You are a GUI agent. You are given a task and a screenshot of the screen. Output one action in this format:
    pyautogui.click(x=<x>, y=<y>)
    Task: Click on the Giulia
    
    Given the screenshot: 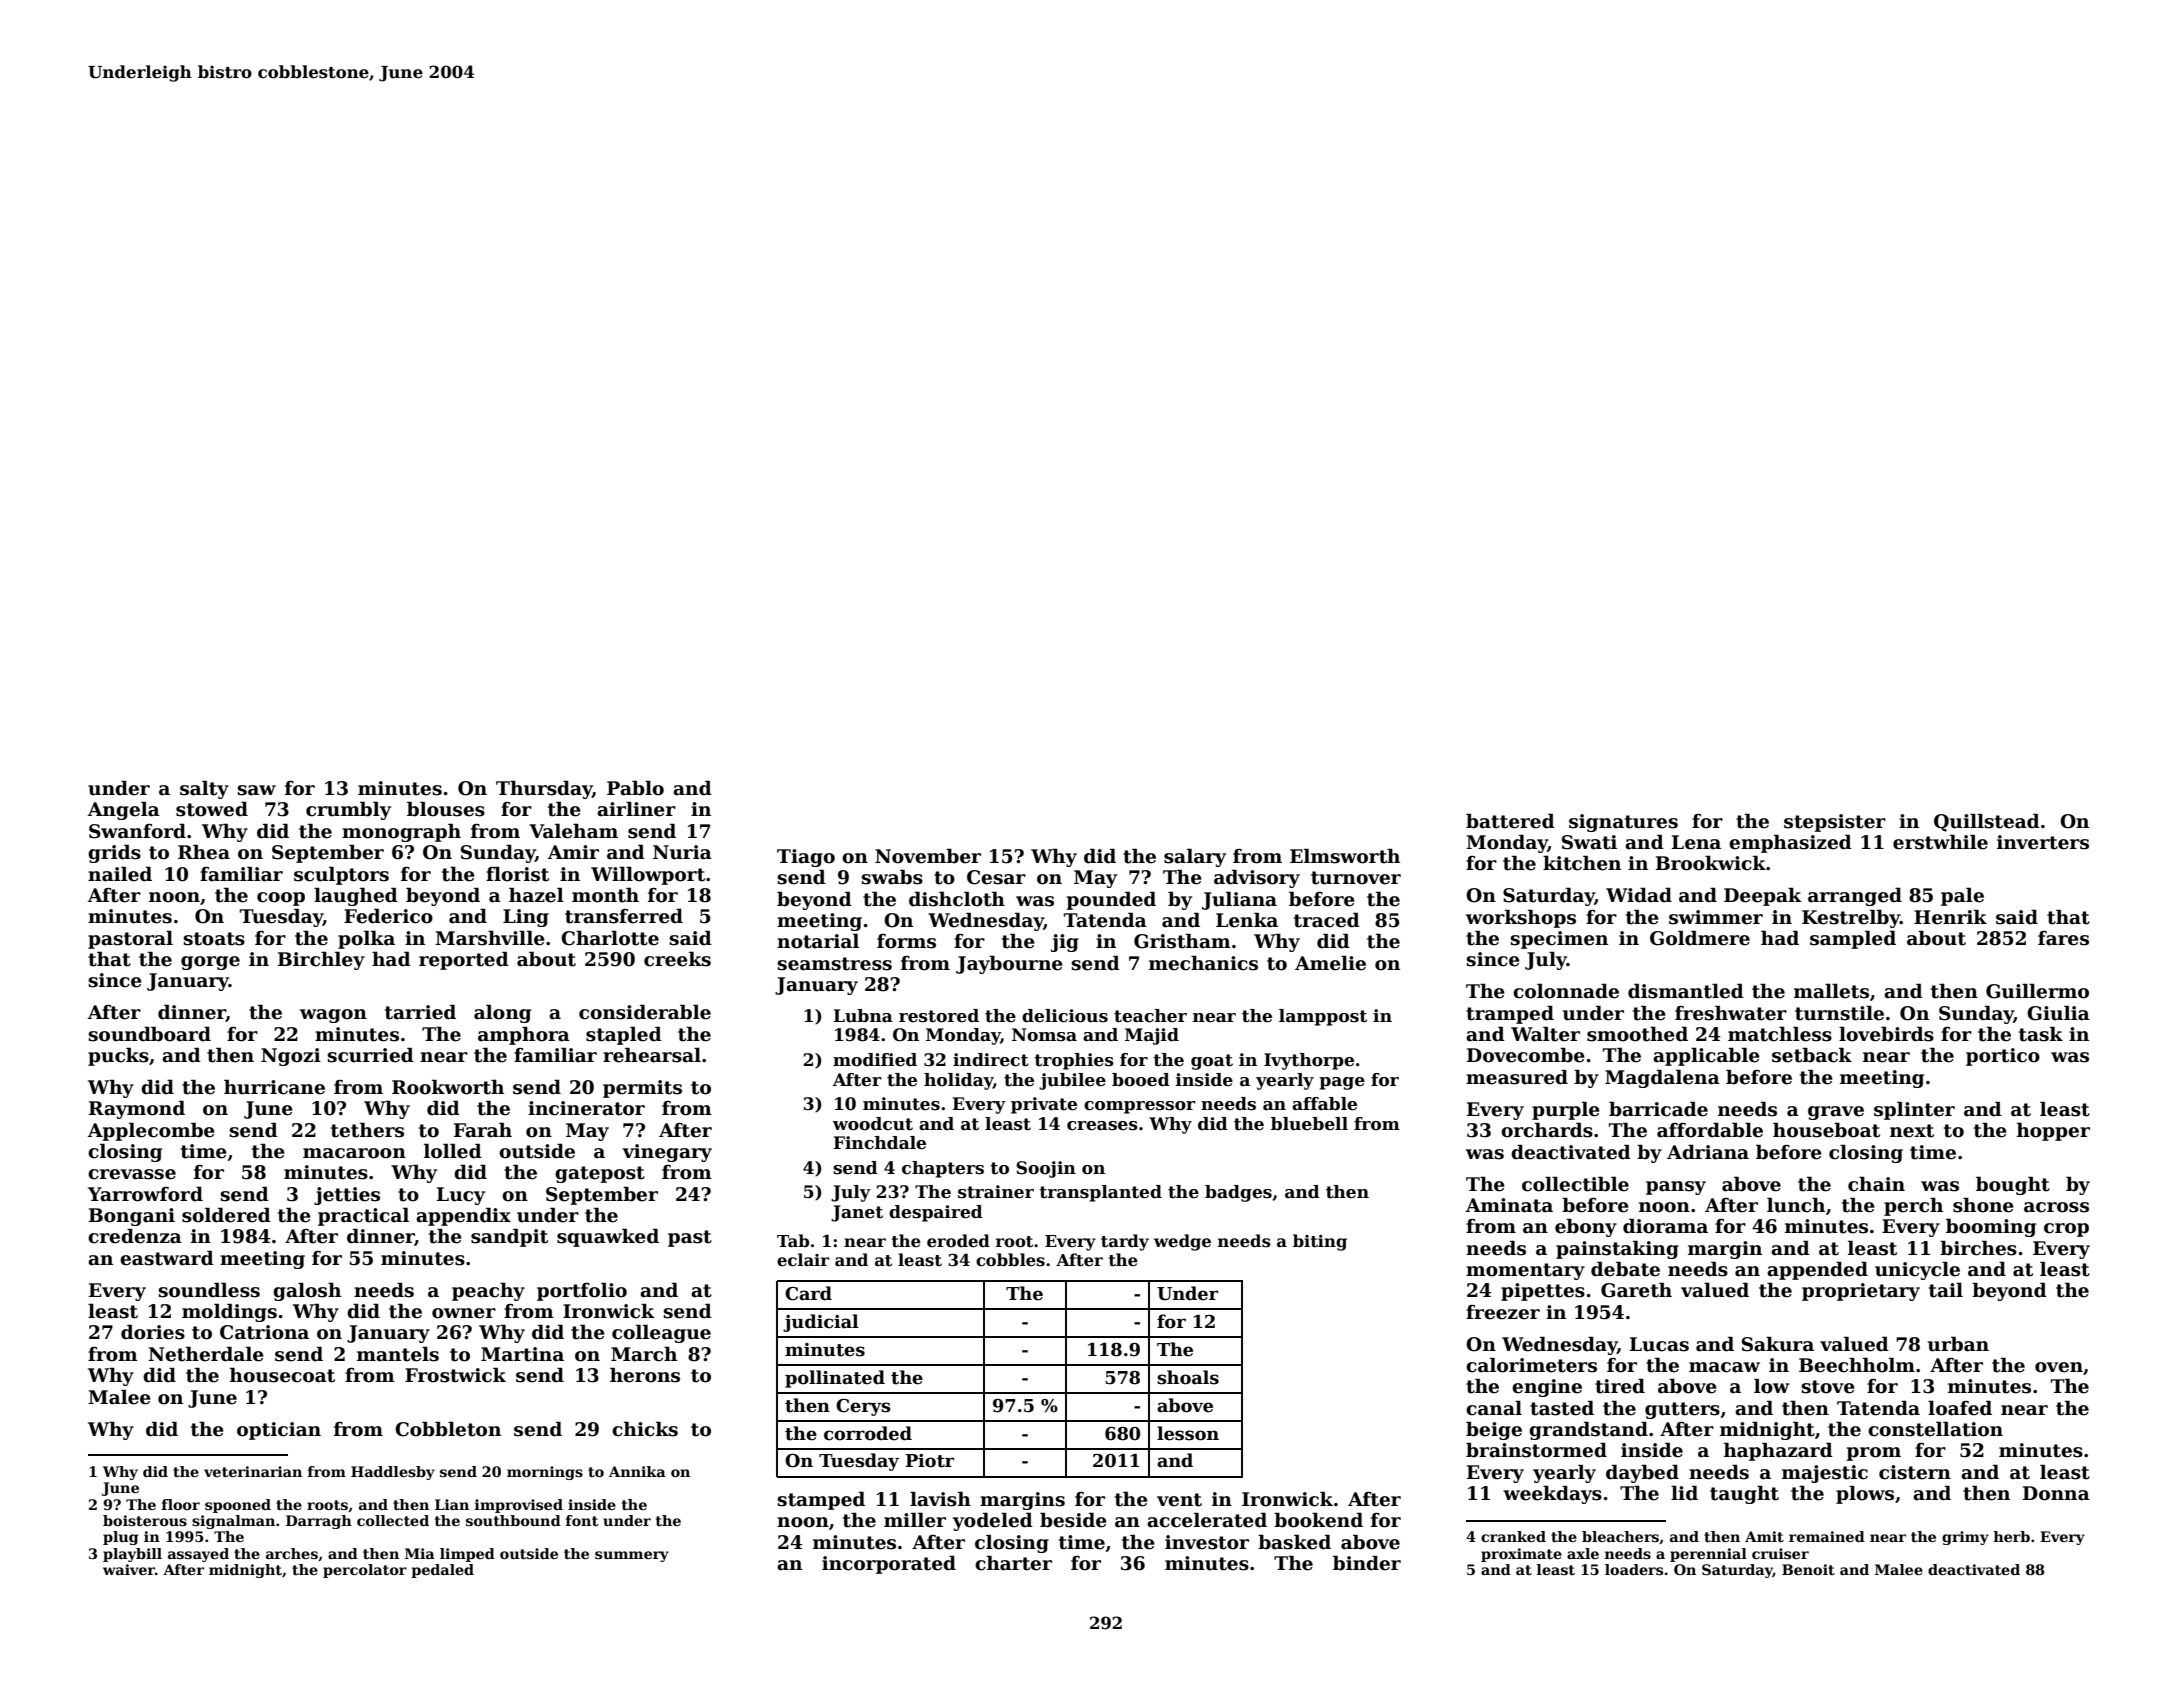 What is the action you would take?
    pyautogui.click(x=2058, y=1013)
